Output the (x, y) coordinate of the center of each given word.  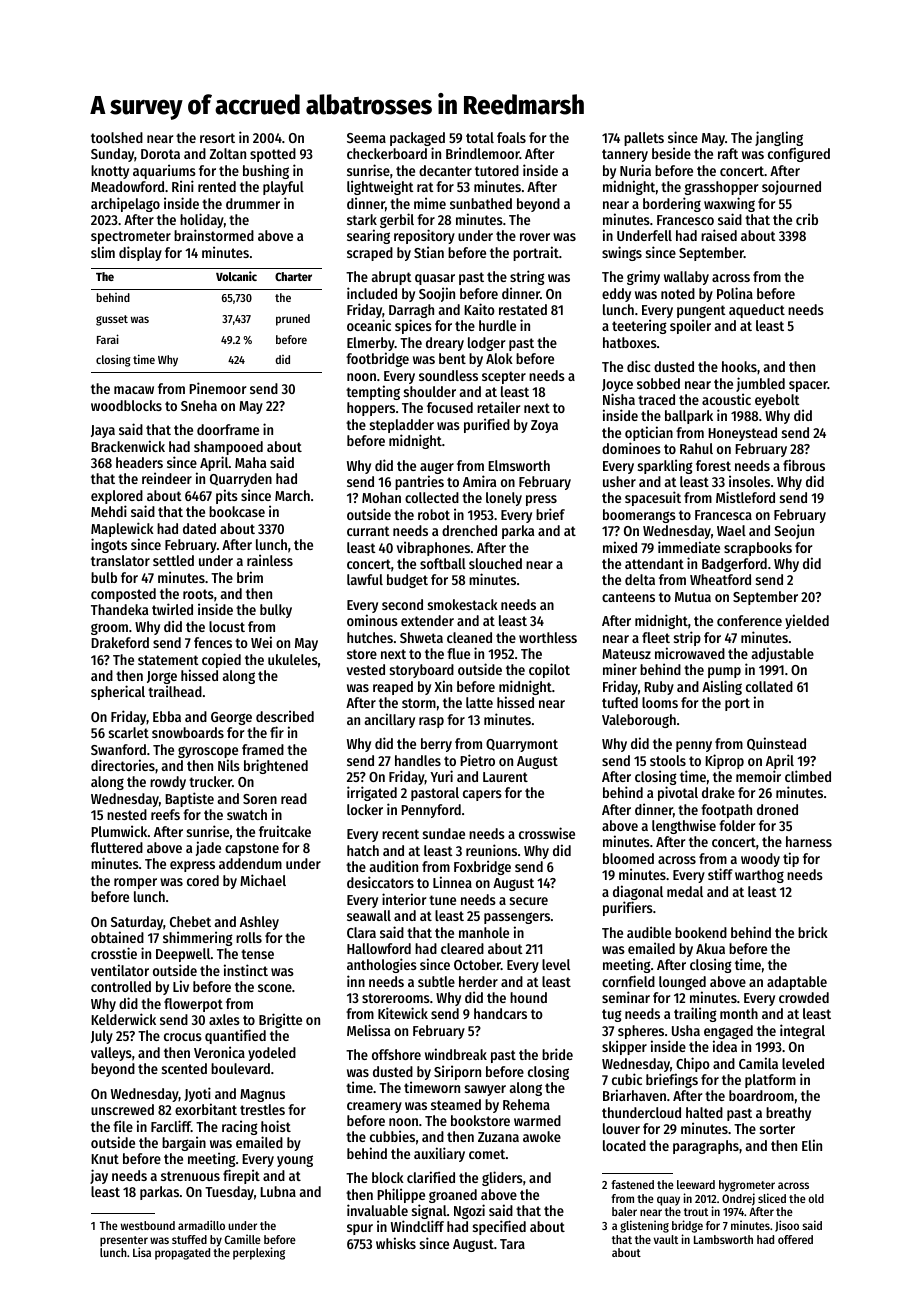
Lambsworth (723, 1239)
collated (769, 686)
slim (103, 252)
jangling (779, 139)
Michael (263, 880)
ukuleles (293, 659)
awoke (542, 1136)
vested (366, 669)
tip (791, 859)
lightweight (380, 187)
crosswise (547, 833)
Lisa (142, 1252)
